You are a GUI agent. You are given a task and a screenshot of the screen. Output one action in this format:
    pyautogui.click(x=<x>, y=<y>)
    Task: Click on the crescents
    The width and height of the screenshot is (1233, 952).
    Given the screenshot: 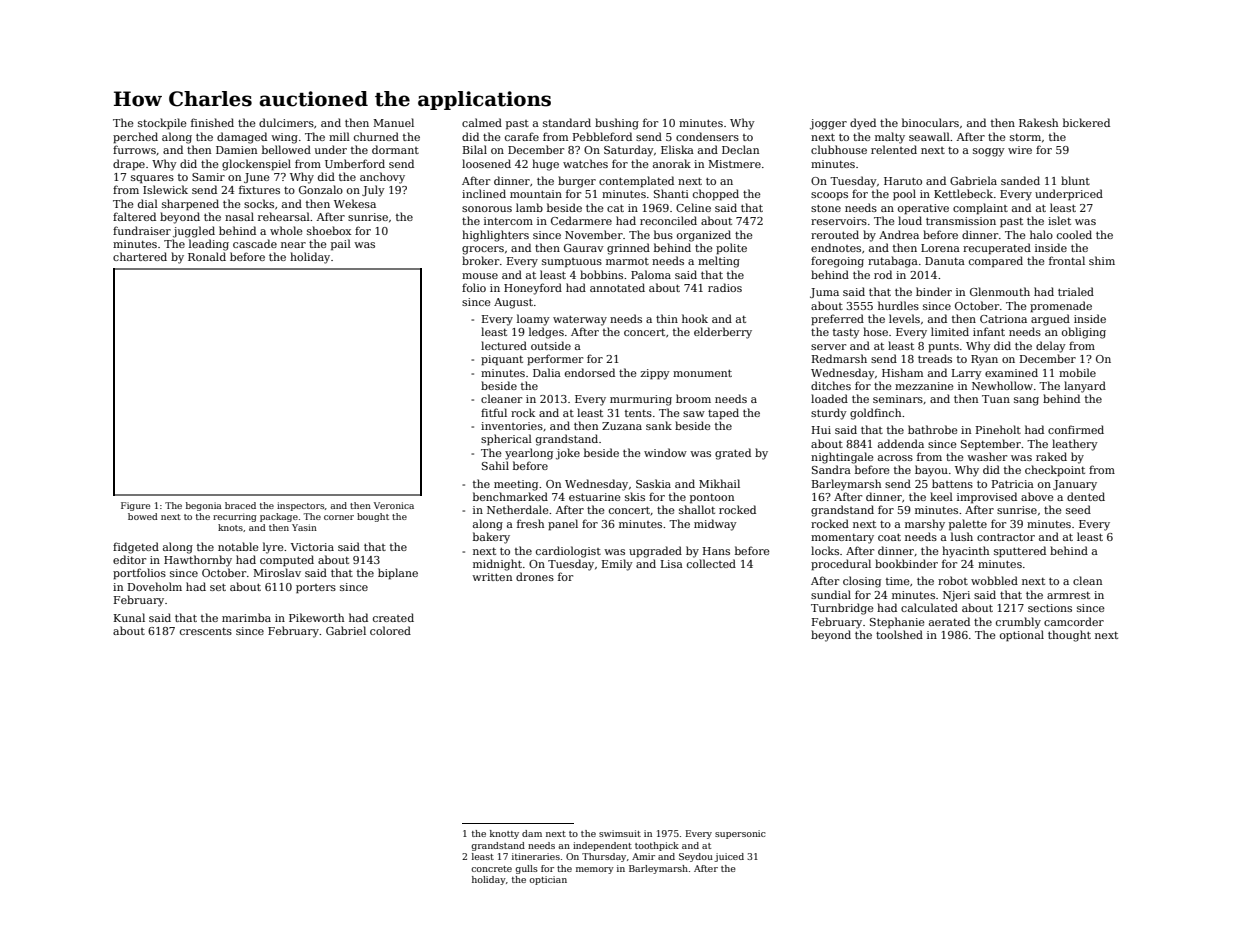 What is the action you would take?
    pyautogui.click(x=206, y=631)
